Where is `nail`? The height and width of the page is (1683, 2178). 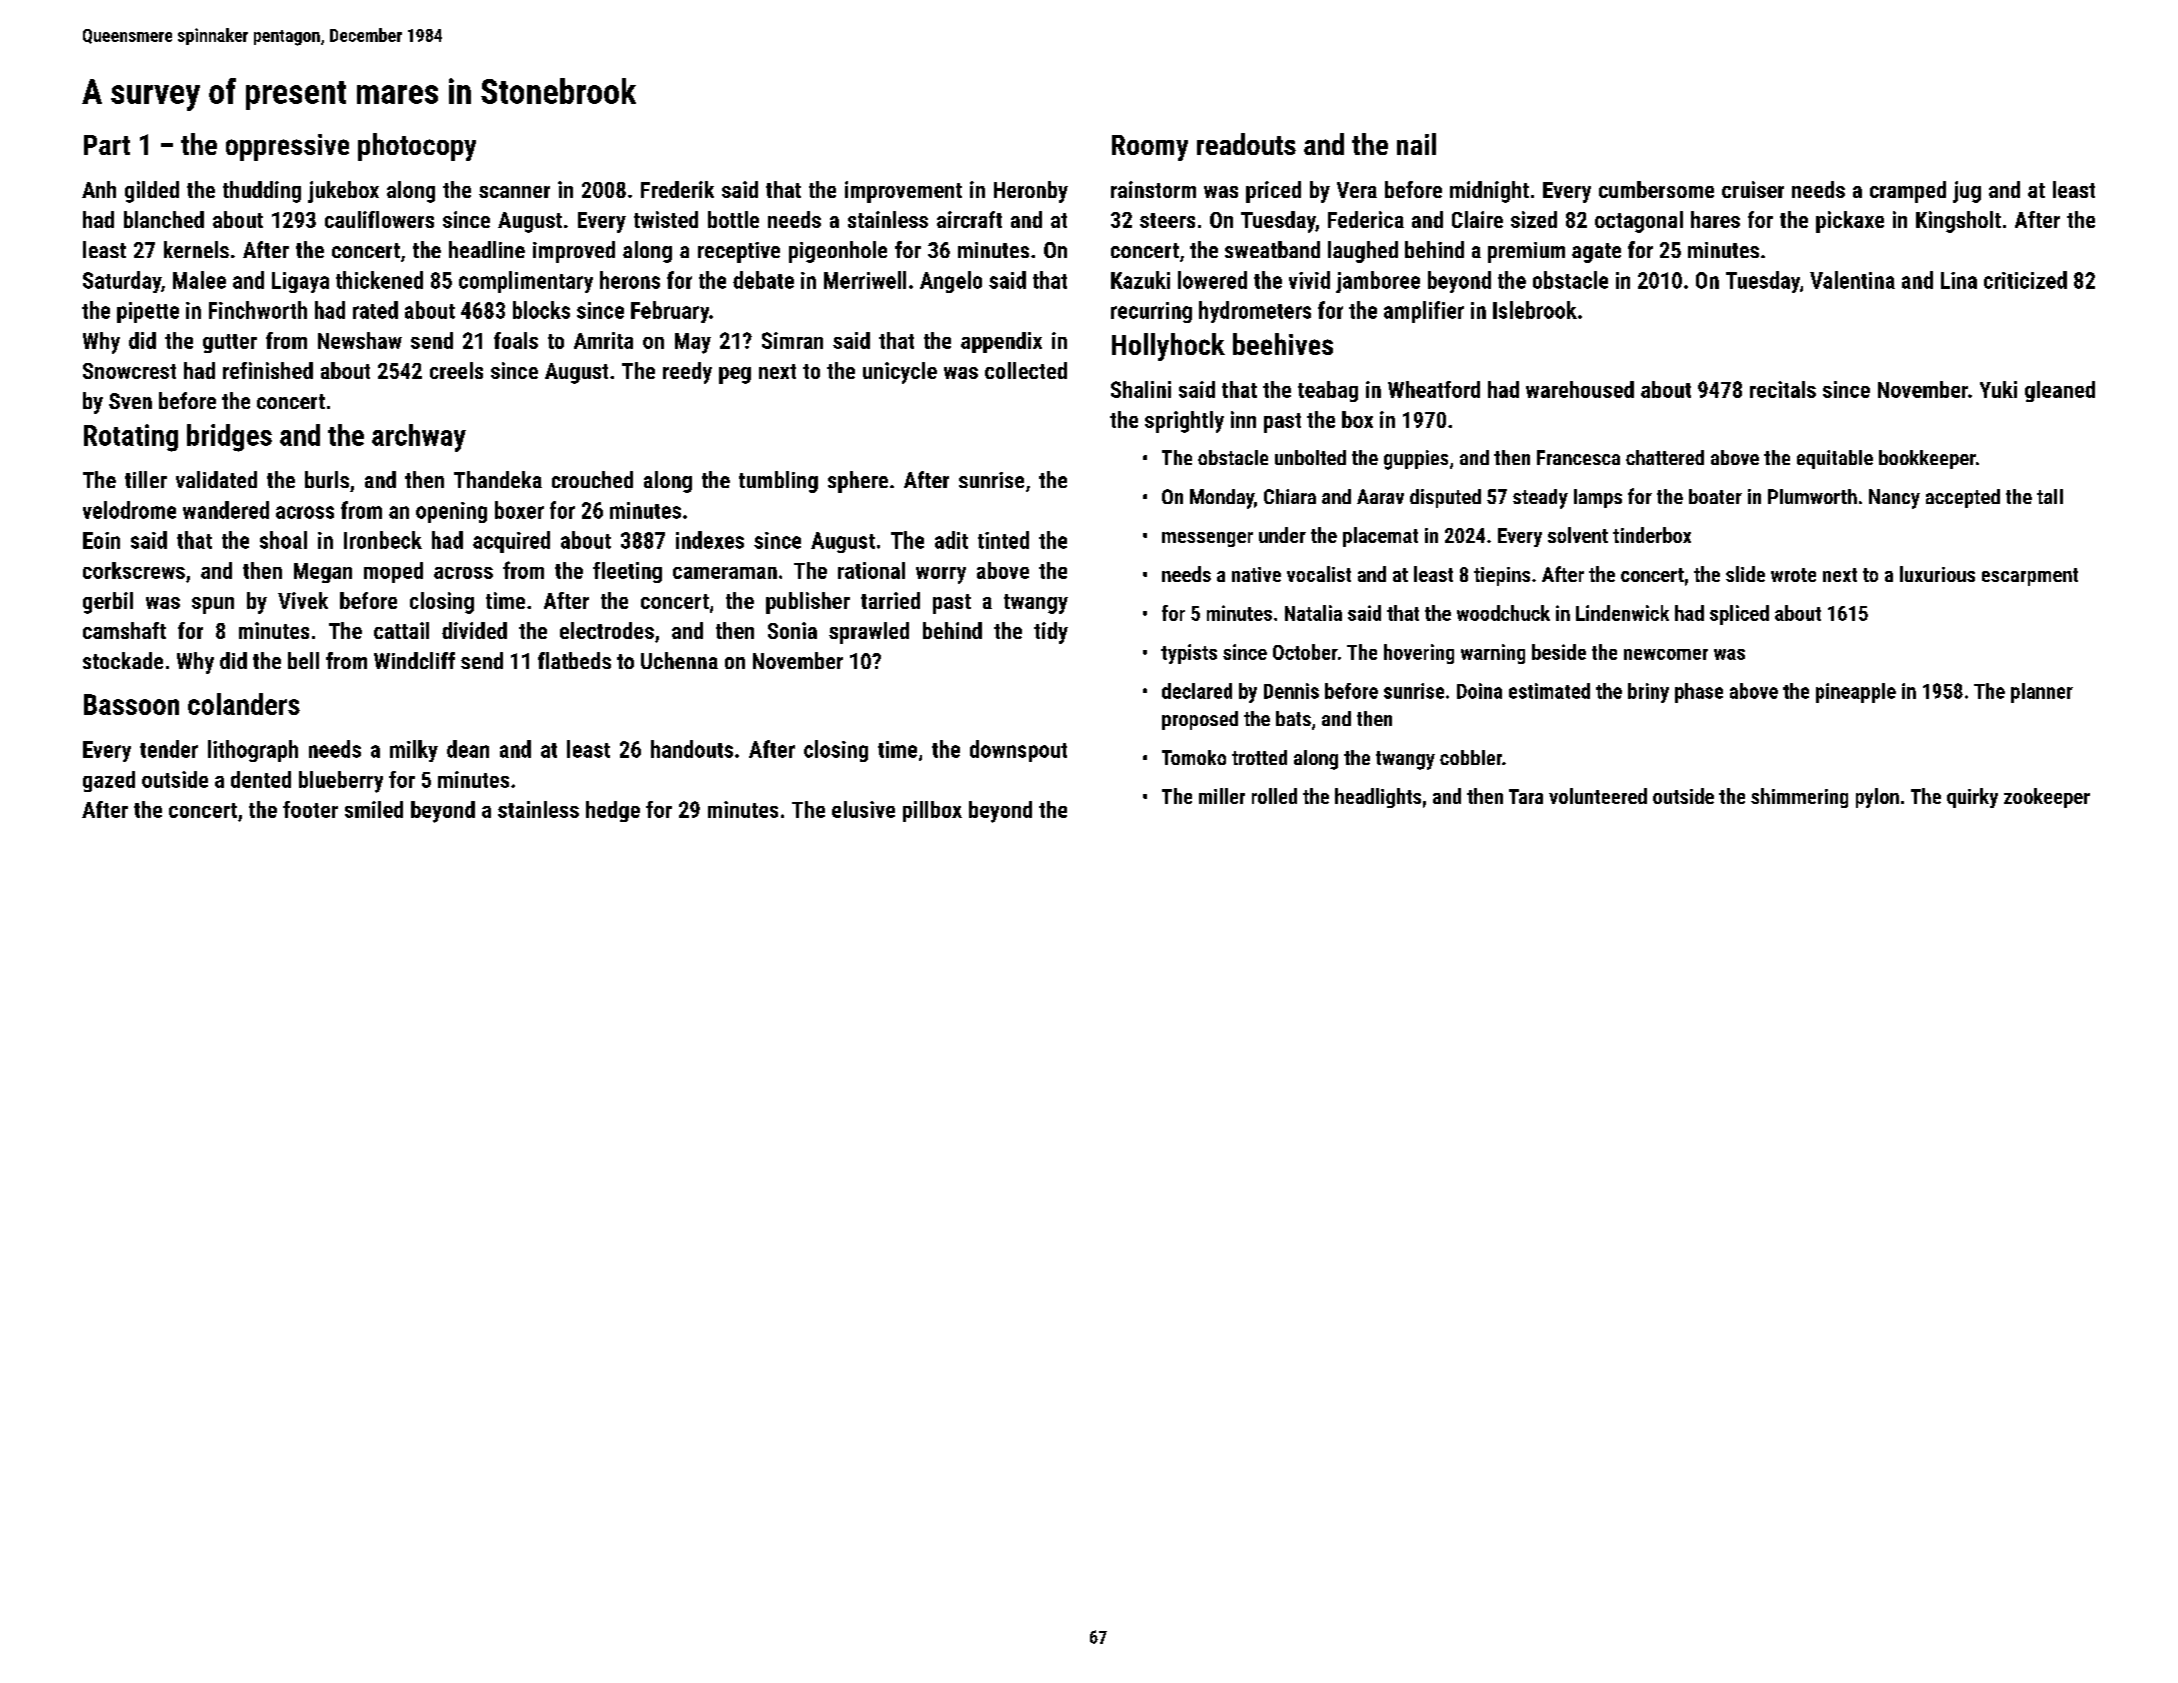
nail is located at coordinates (1416, 144).
